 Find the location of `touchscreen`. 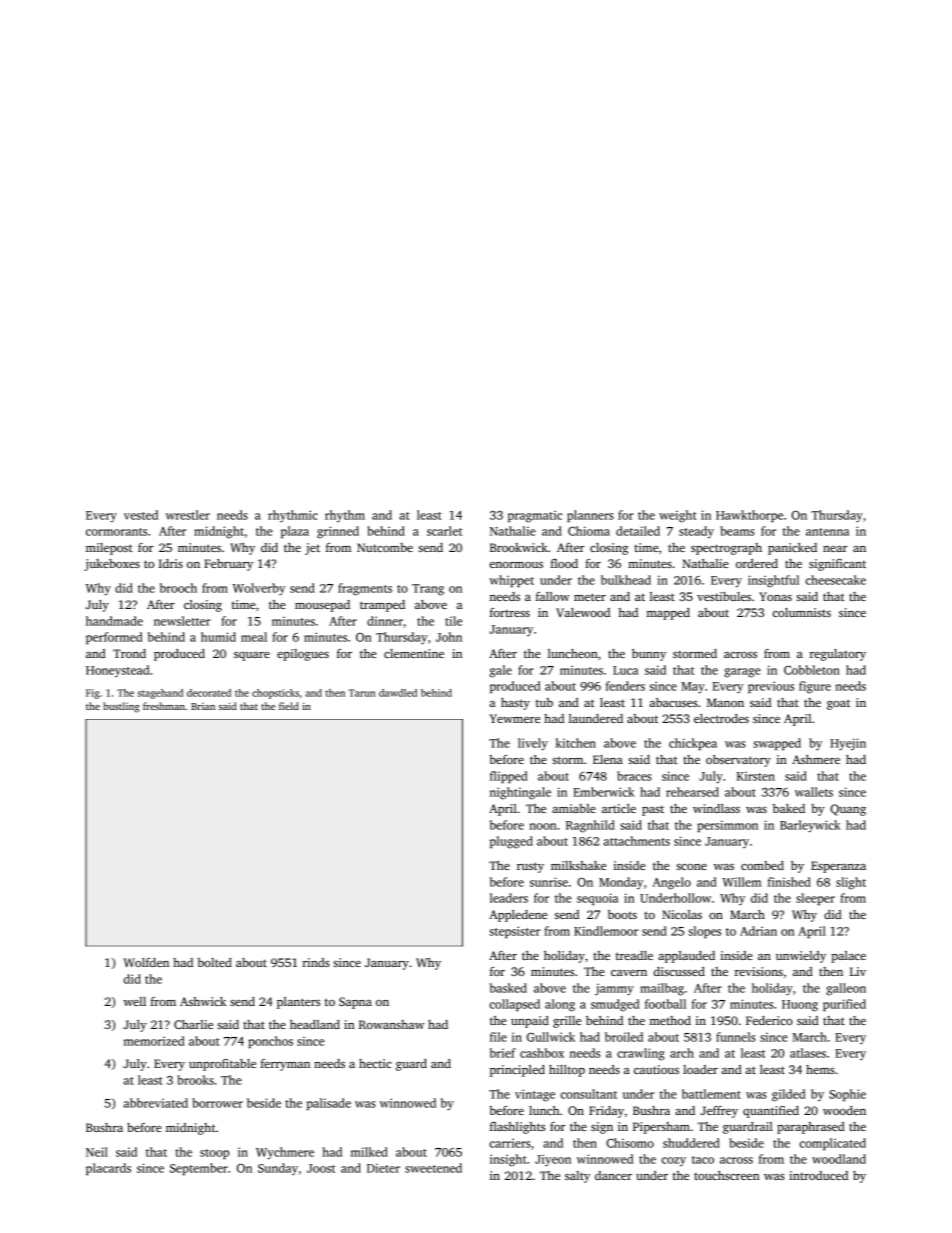

touchscreen is located at coordinates (727, 1175).
